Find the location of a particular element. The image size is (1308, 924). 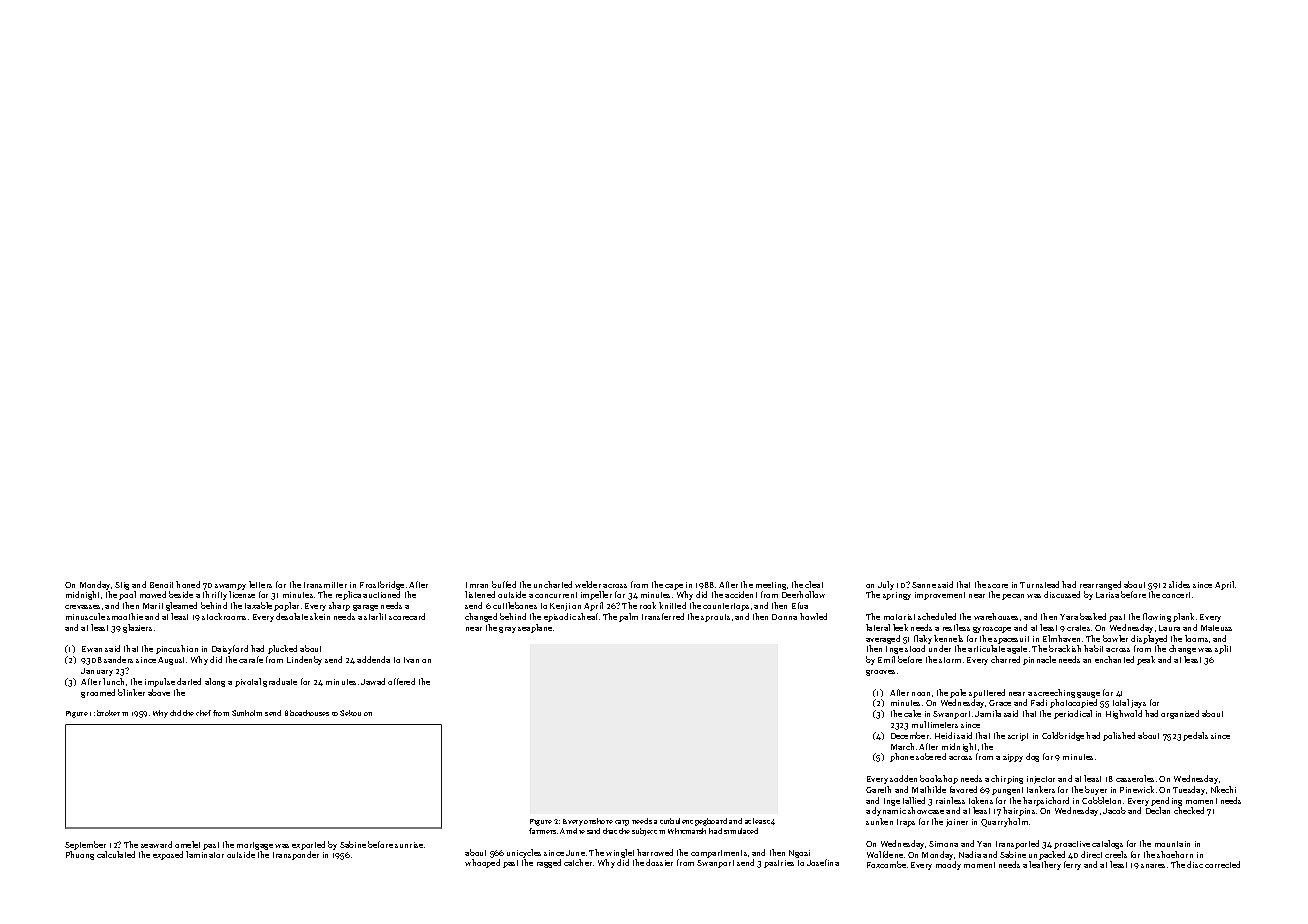

Nkechi is located at coordinates (1223, 789).
